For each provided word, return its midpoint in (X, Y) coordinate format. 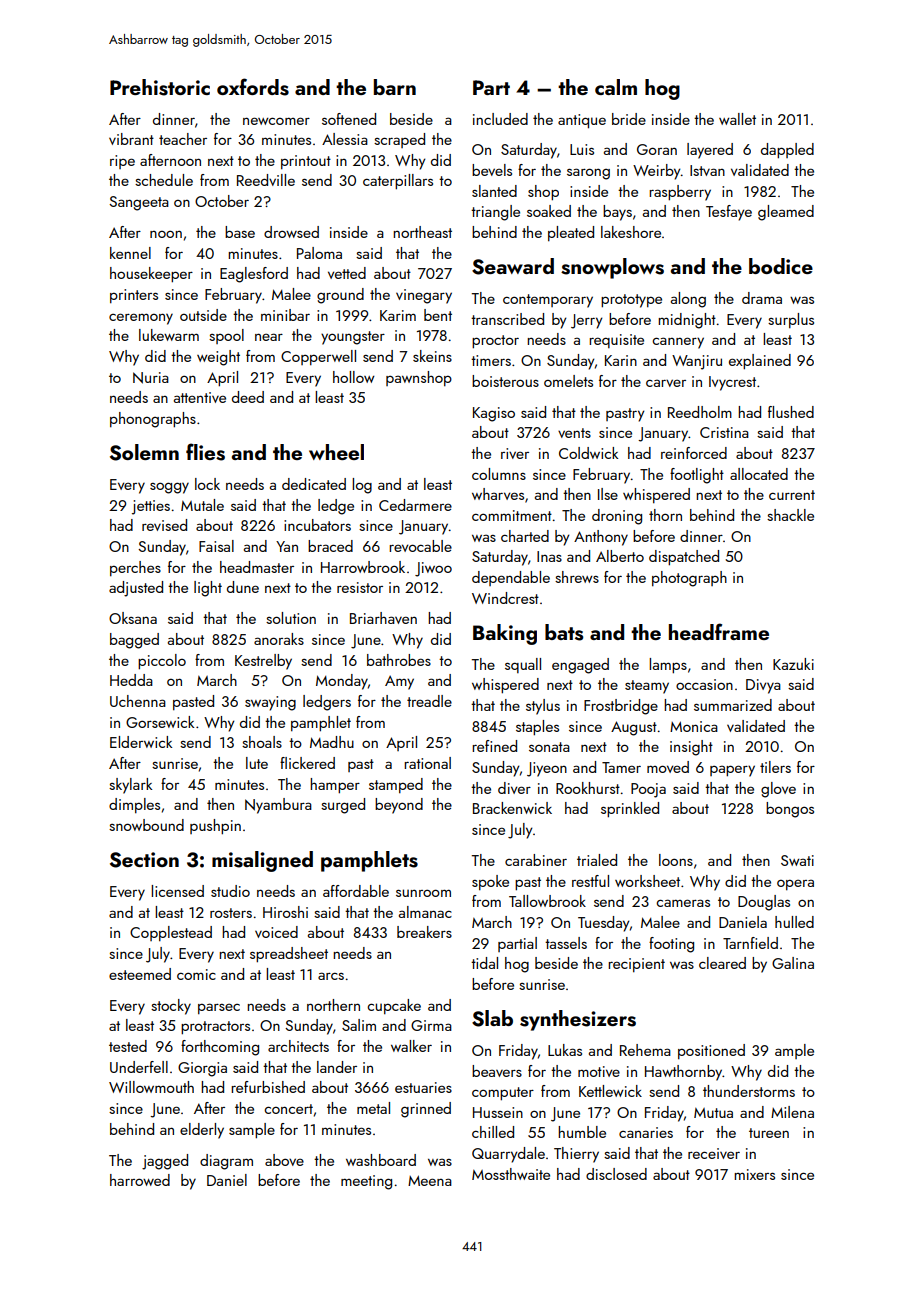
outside (203, 315)
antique (582, 121)
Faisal (216, 546)
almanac (425, 912)
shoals (262, 742)
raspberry (680, 193)
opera (795, 884)
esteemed (140, 974)
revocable (420, 546)
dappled (787, 151)
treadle (429, 701)
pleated (571, 233)
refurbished (268, 1087)
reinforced (694, 453)
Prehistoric (160, 87)
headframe (719, 631)
